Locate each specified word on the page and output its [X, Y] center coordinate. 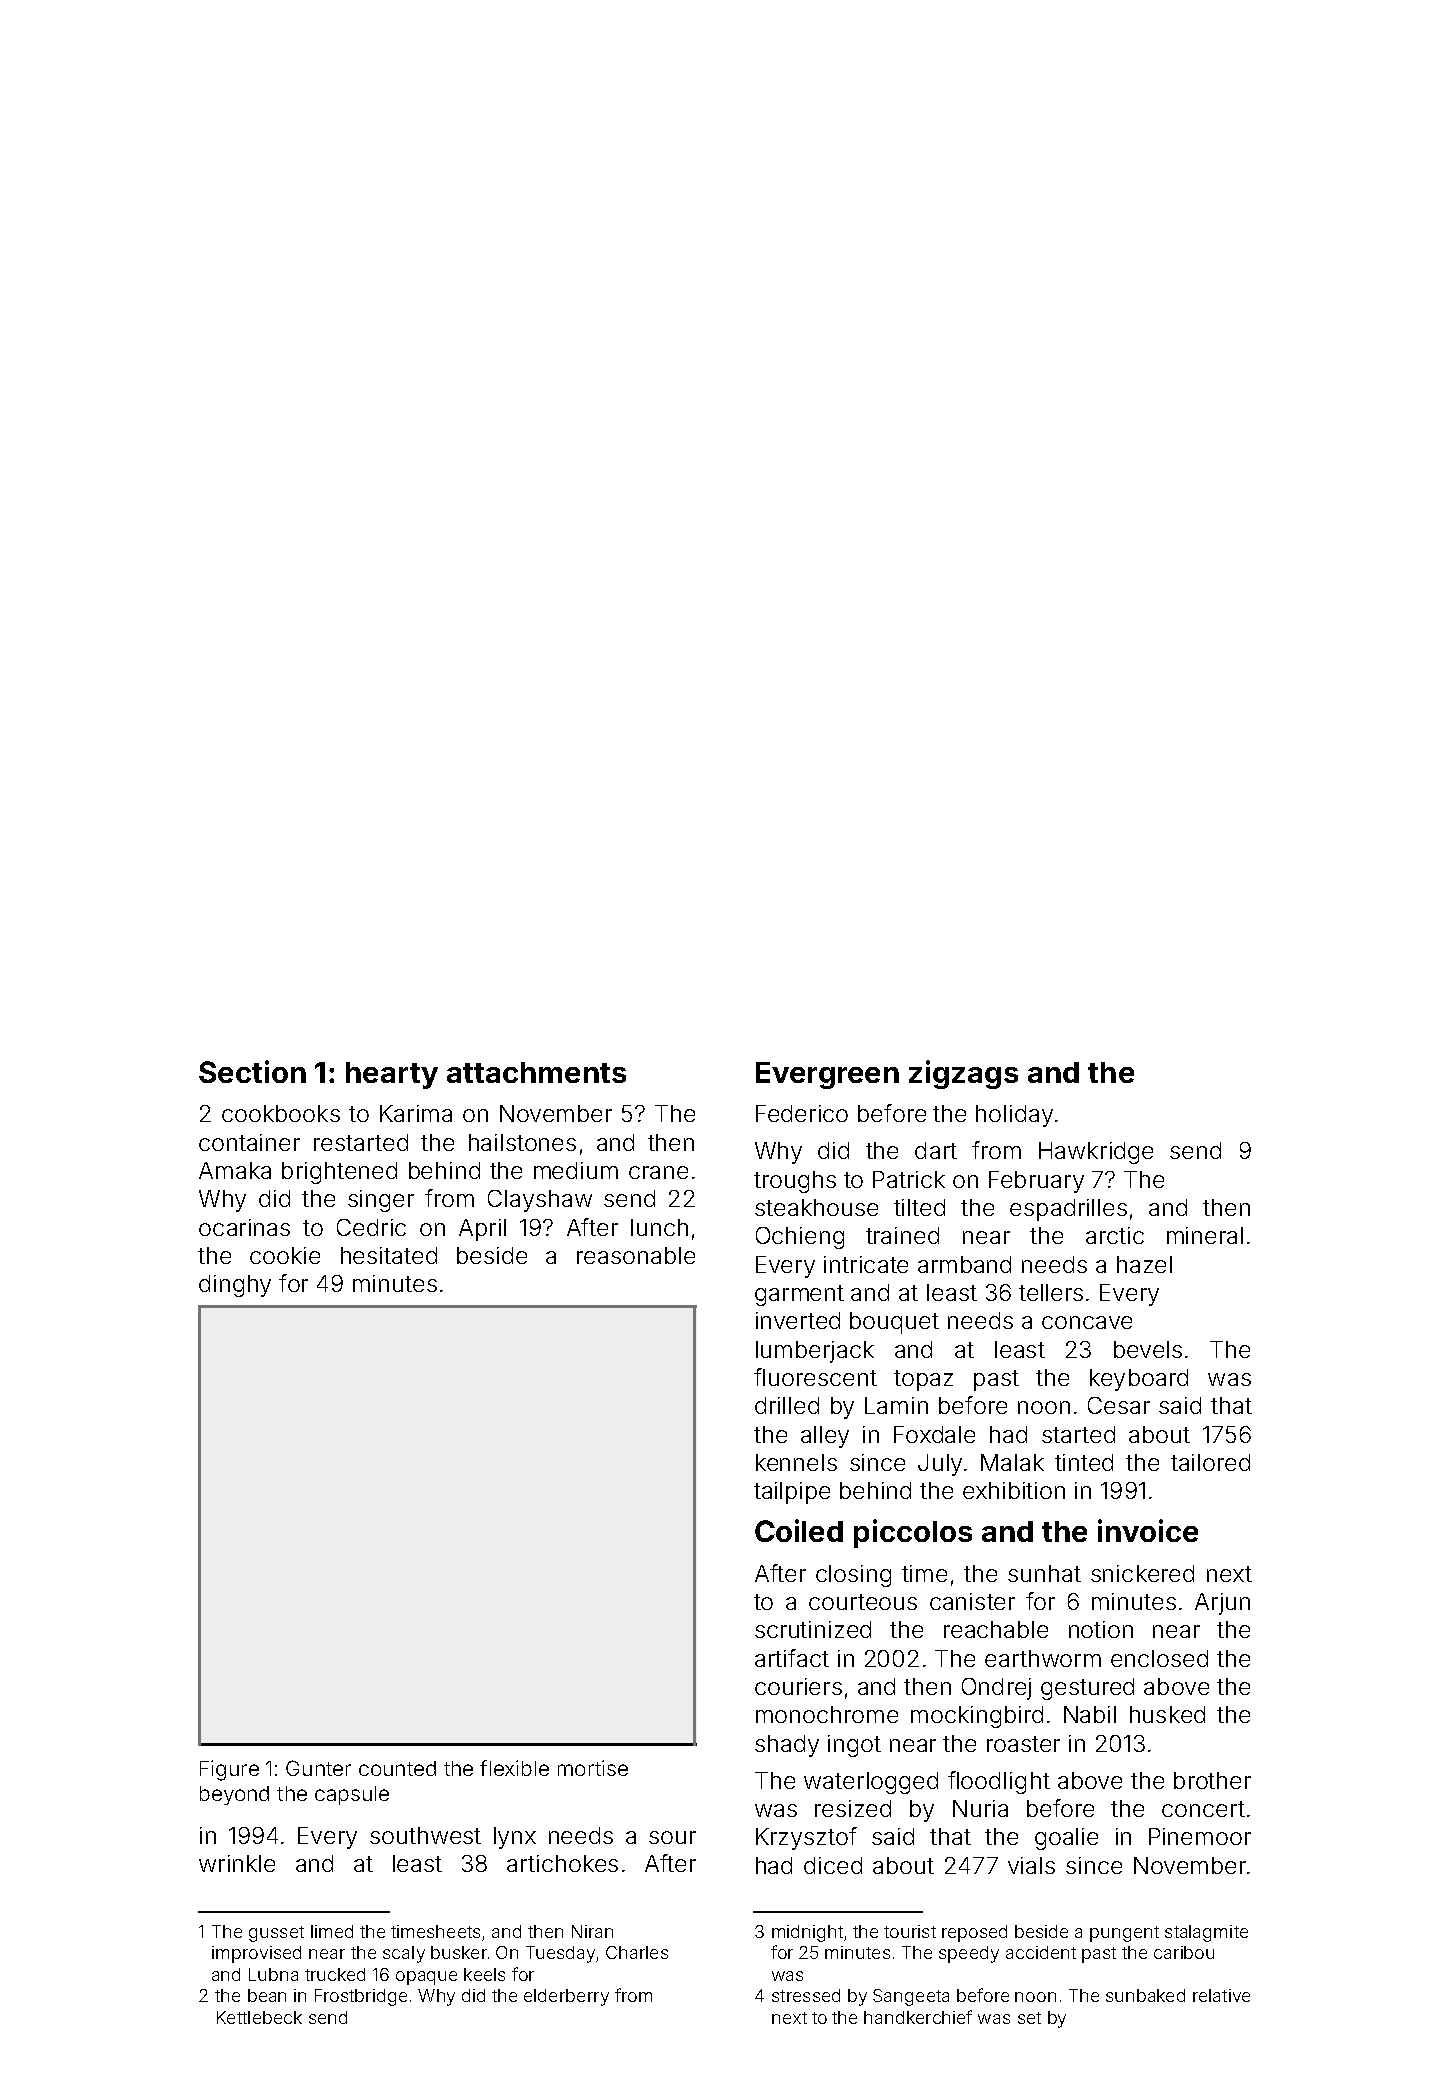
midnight [807, 1933]
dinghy [235, 1286]
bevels [1148, 1349]
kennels [796, 1462]
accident [1041, 1952]
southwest [425, 1835]
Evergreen [827, 1075]
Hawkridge [1096, 1153]
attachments [536, 1072]
